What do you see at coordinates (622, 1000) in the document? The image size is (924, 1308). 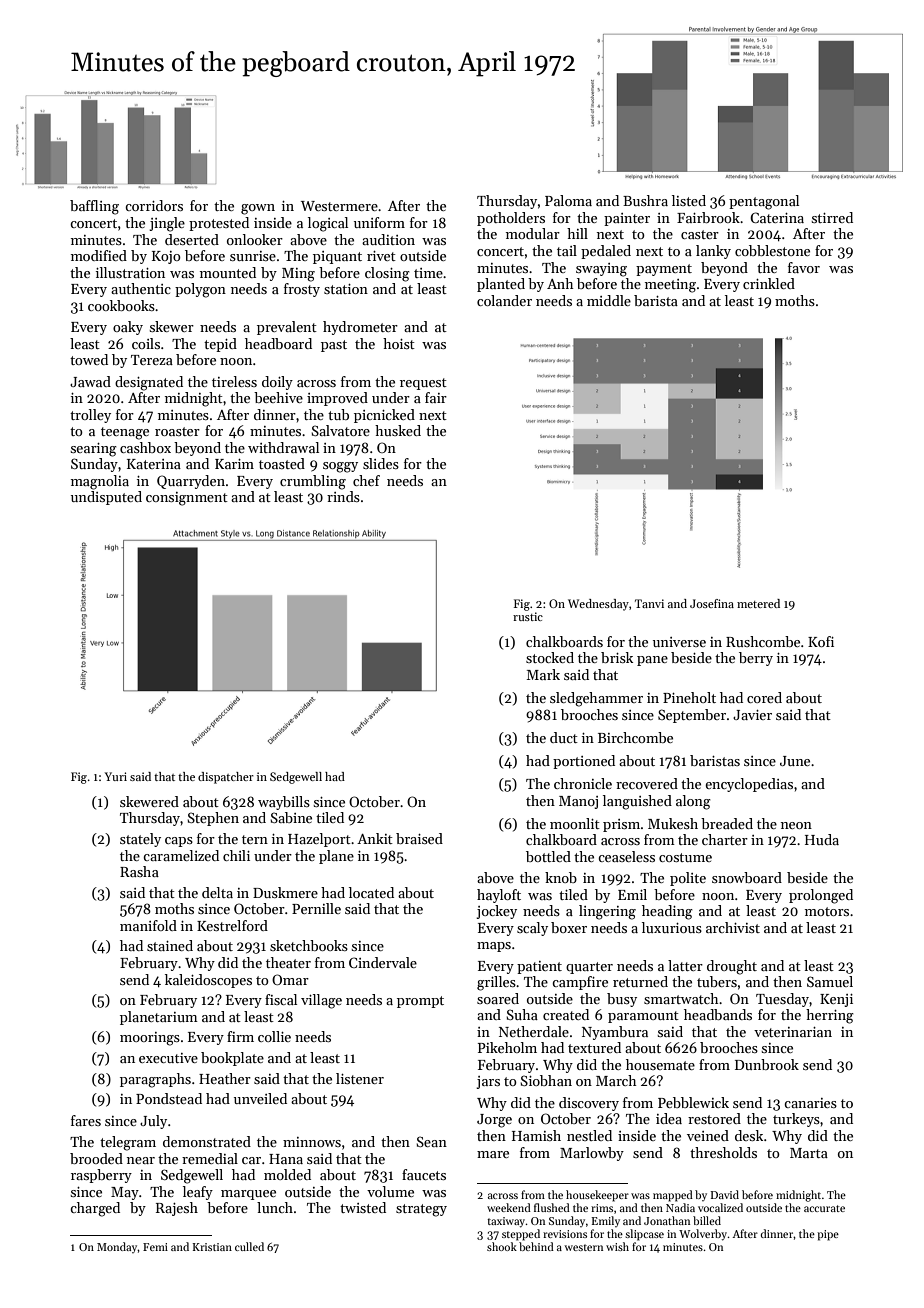 I see `busy` at bounding box center [622, 1000].
